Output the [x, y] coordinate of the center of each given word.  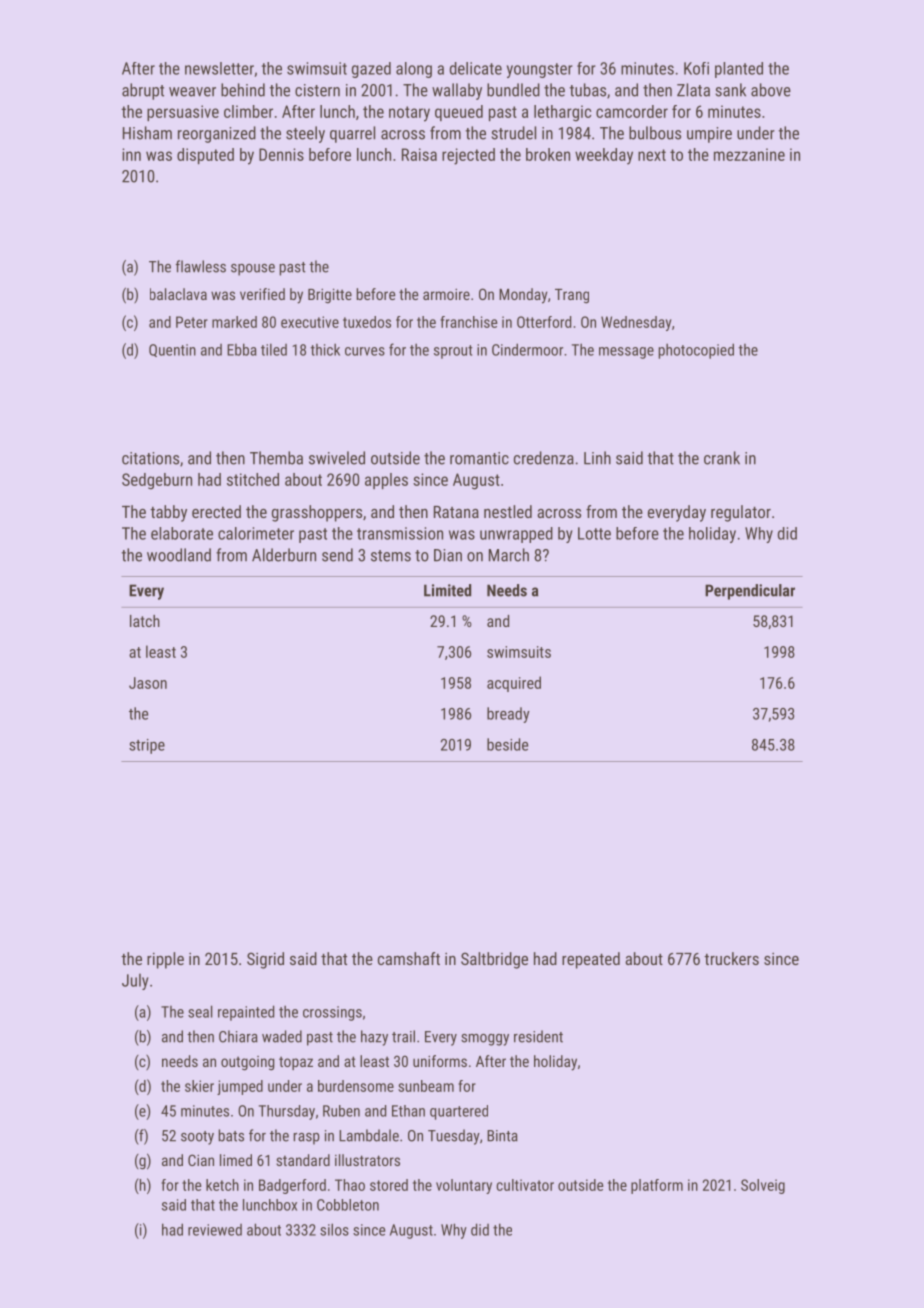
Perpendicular [750, 592]
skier [199, 1086]
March [509, 555]
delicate [476, 68]
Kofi [696, 68]
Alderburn [284, 555]
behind [243, 90]
